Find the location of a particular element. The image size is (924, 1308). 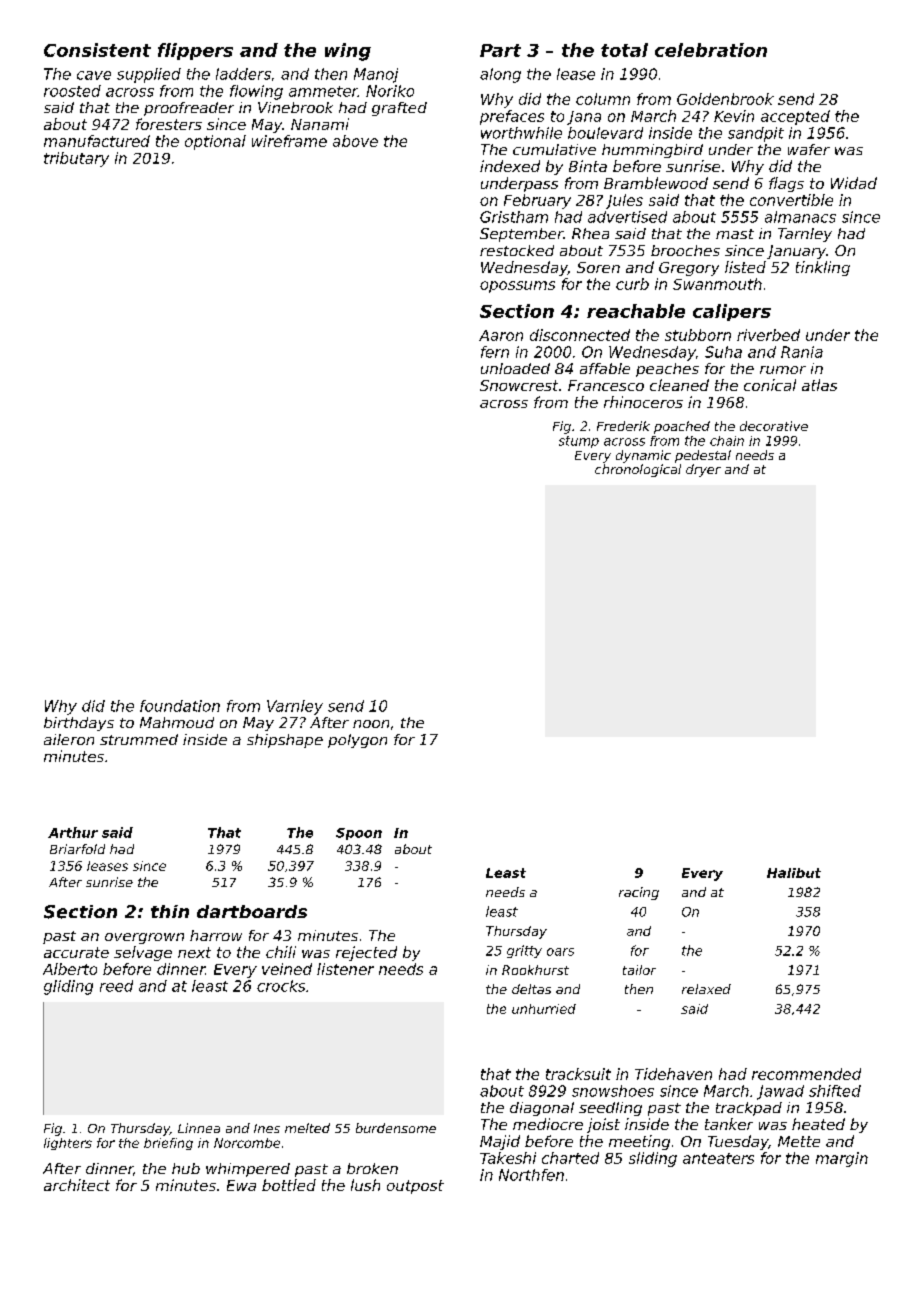

celebration is located at coordinates (711, 50).
